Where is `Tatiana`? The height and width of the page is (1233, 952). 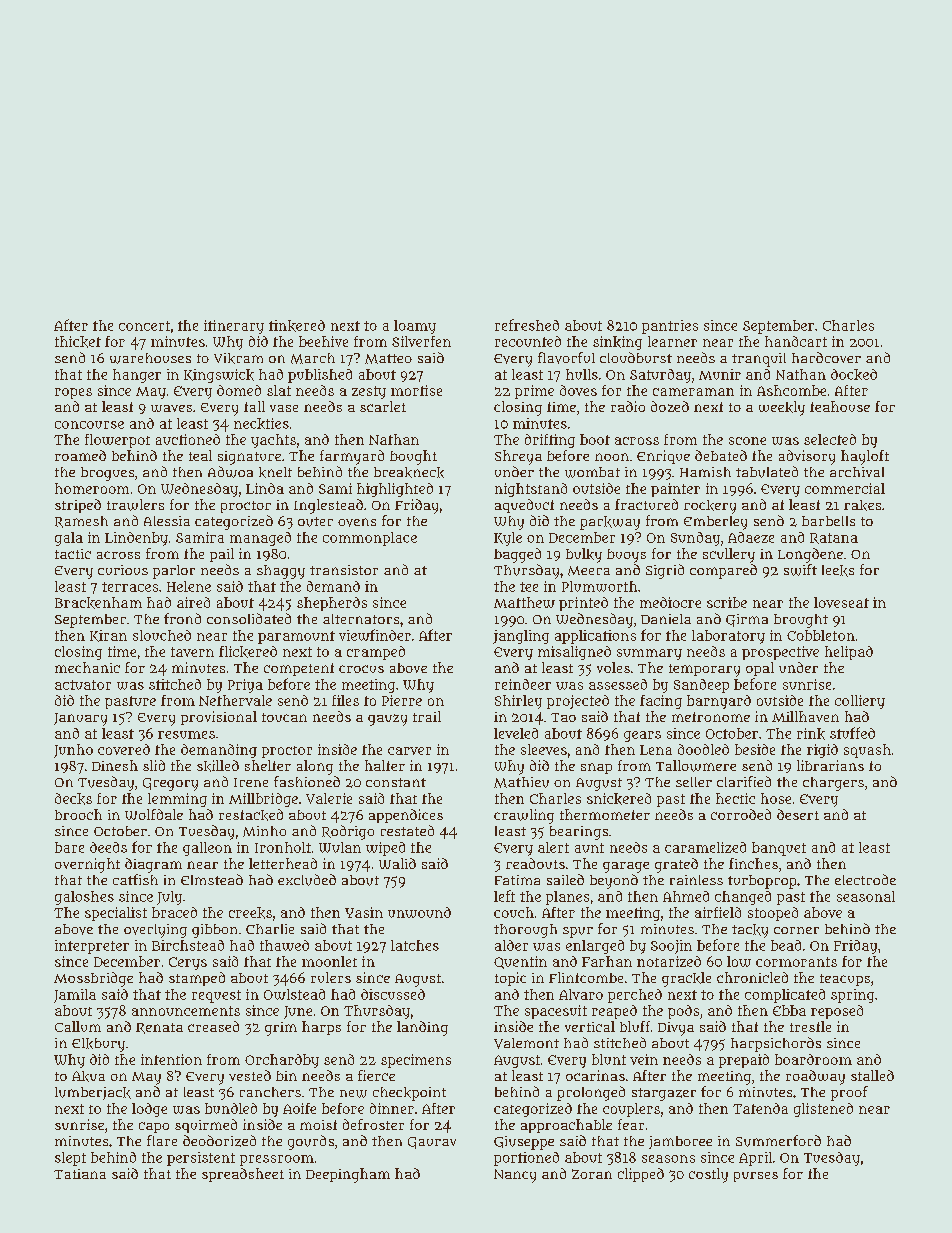
Tatiana is located at coordinates (80, 1174).
